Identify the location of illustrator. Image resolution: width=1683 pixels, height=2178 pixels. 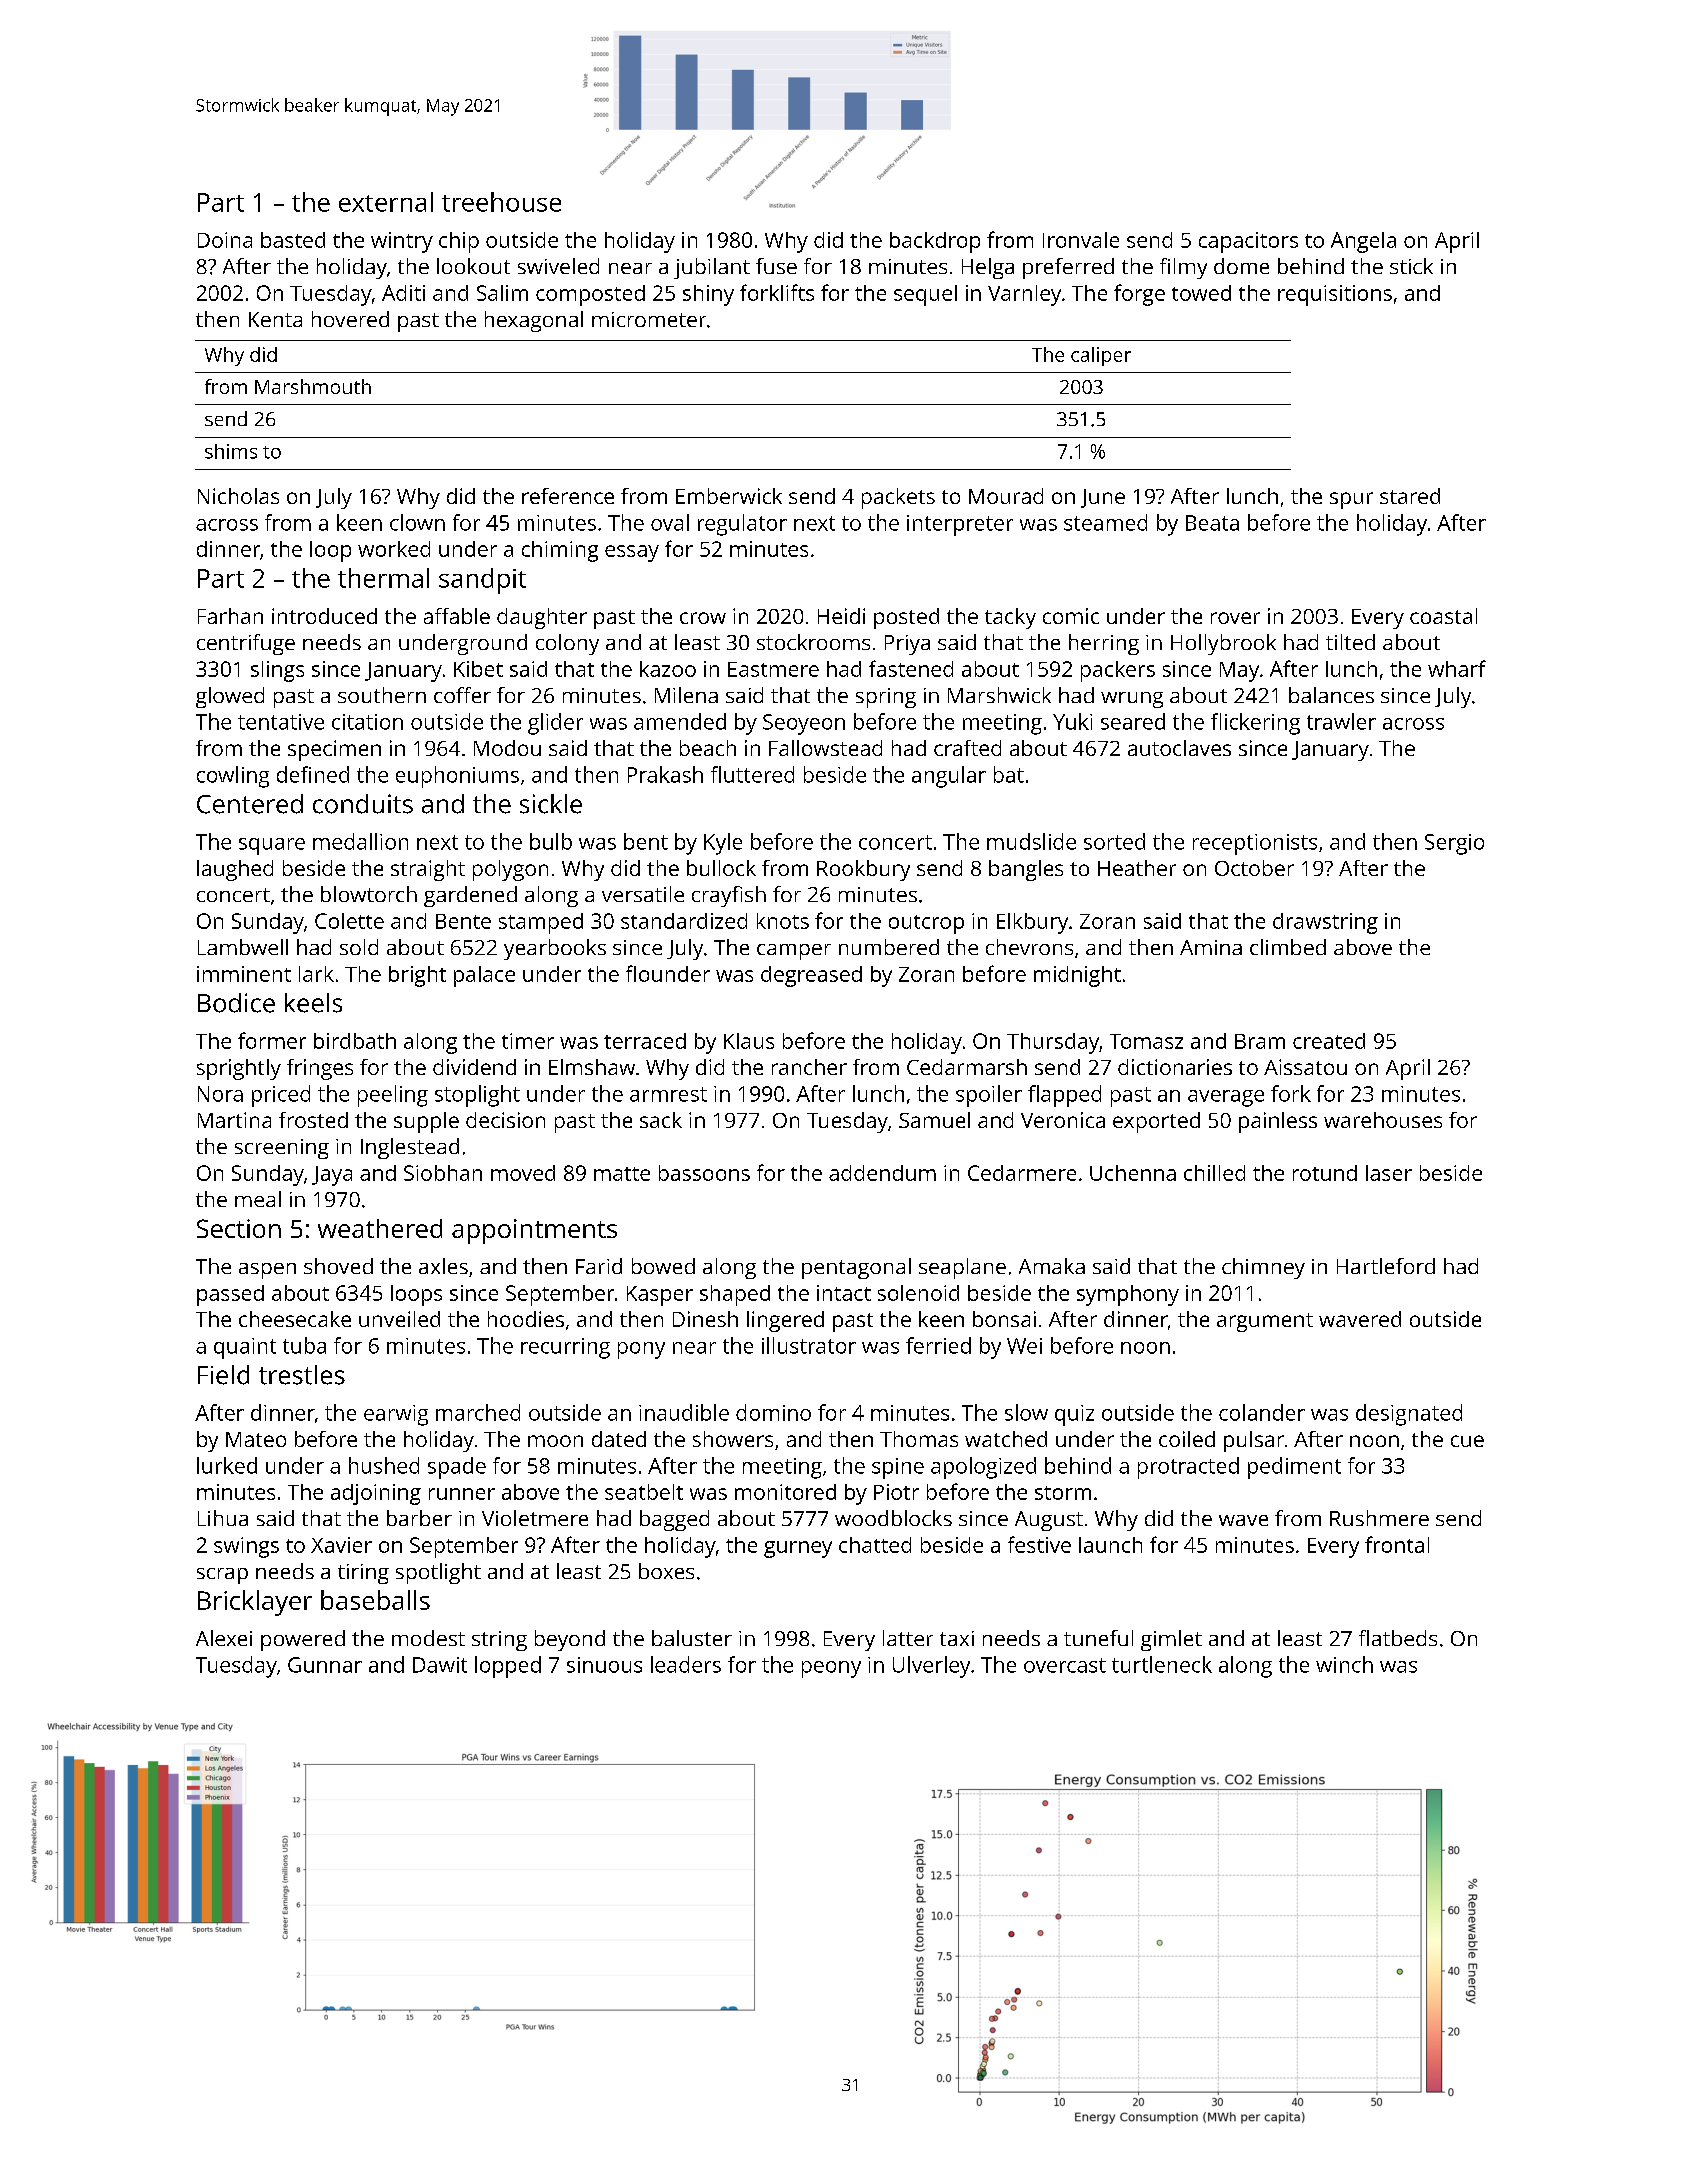
(809, 1345).
